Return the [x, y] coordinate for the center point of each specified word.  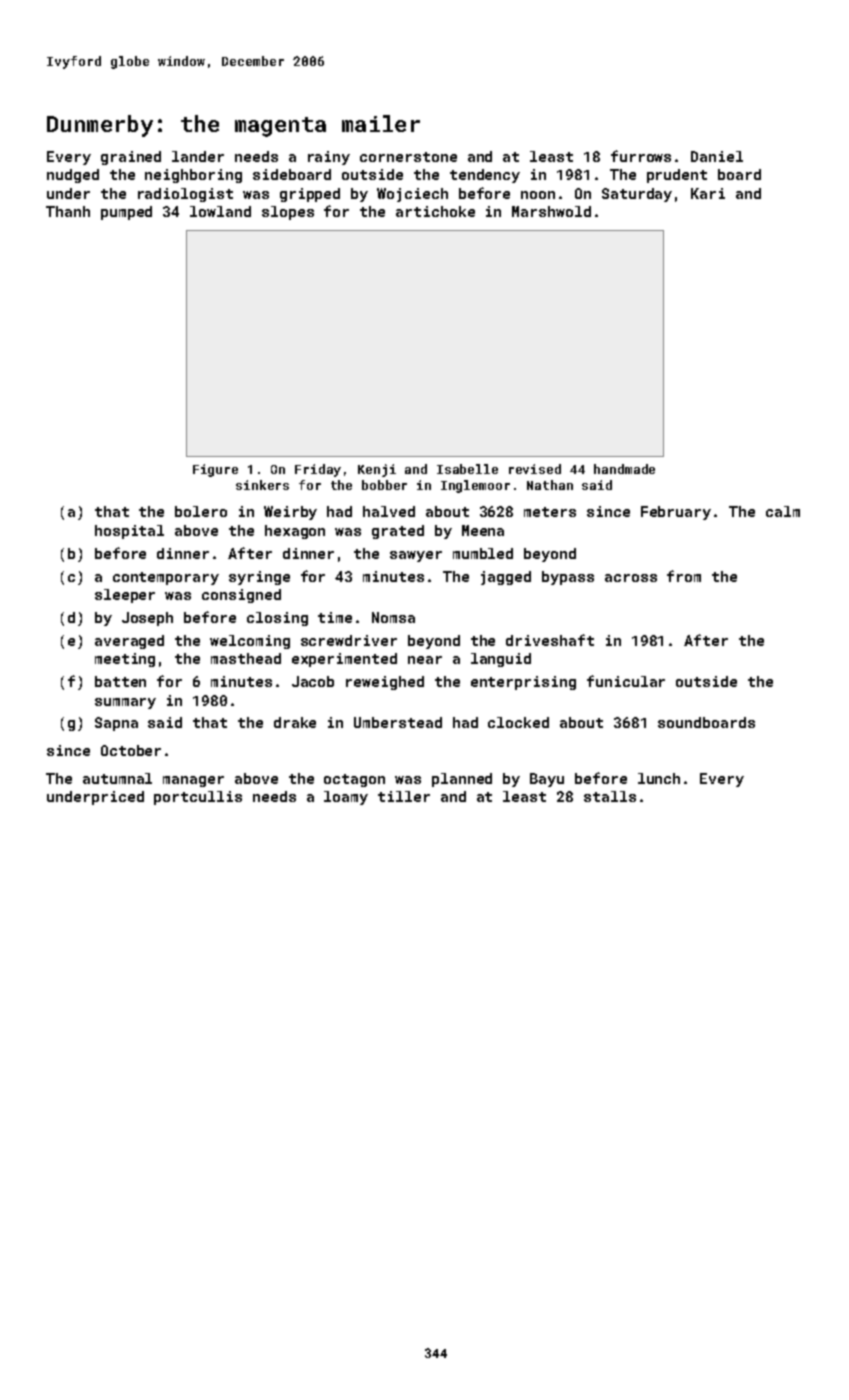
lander [198, 156]
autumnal [117, 778]
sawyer [416, 556]
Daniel [717, 156]
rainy [329, 158]
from [684, 576]
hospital [129, 532]
